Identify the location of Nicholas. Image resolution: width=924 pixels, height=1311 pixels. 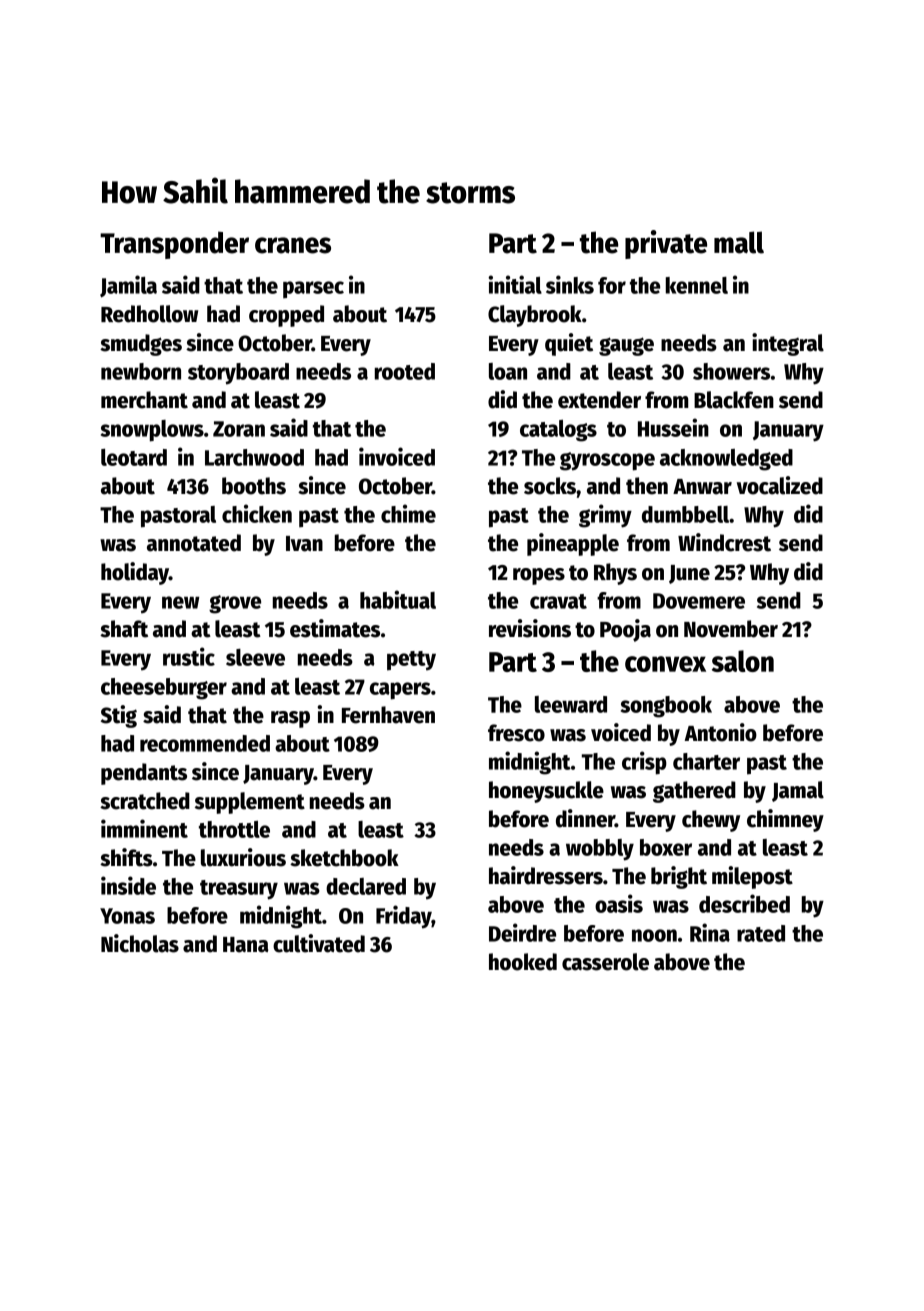
(140, 943).
